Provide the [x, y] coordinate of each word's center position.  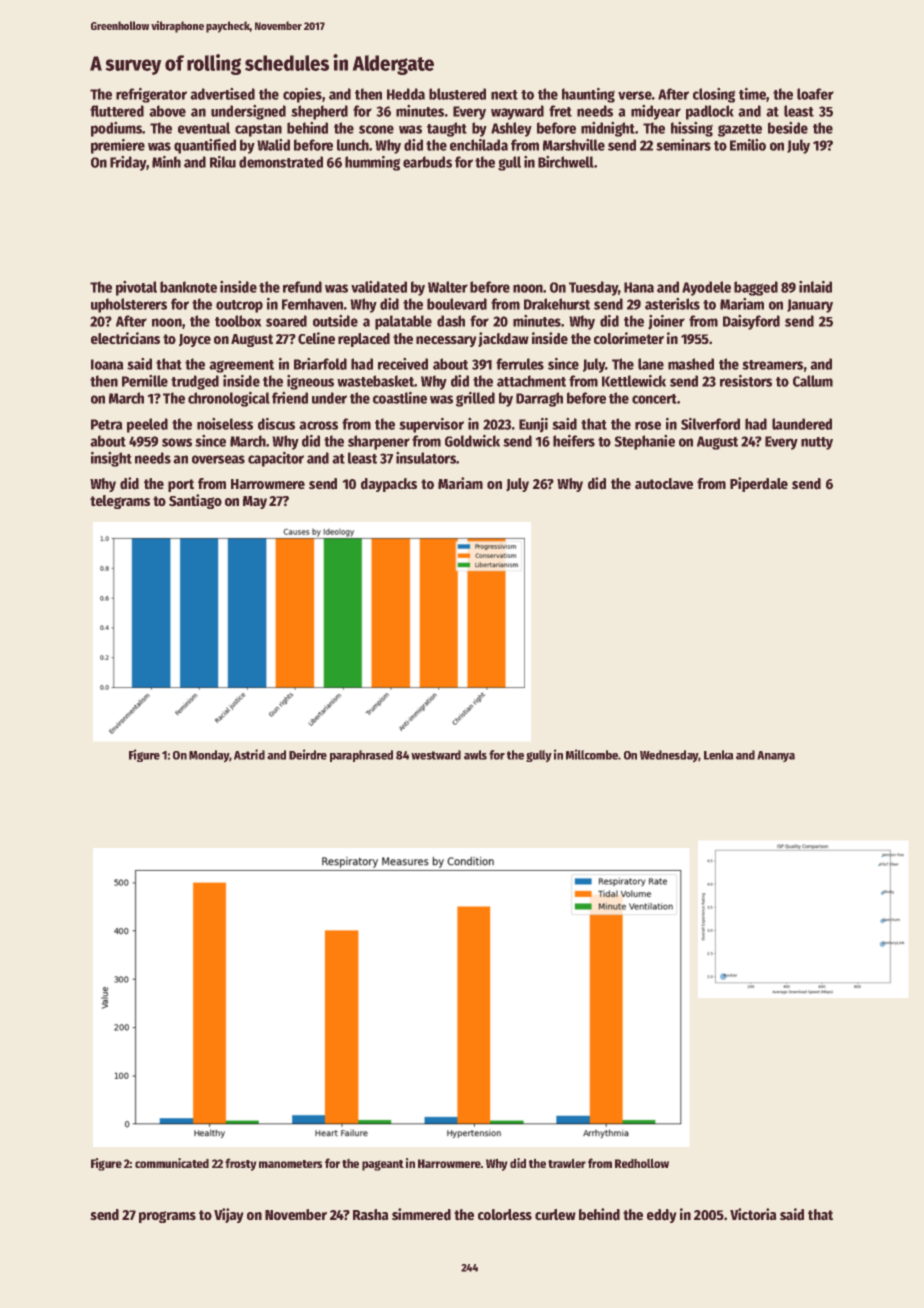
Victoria [753, 1214]
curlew [555, 1215]
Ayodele [706, 288]
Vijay [229, 1215]
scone [376, 129]
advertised [222, 93]
